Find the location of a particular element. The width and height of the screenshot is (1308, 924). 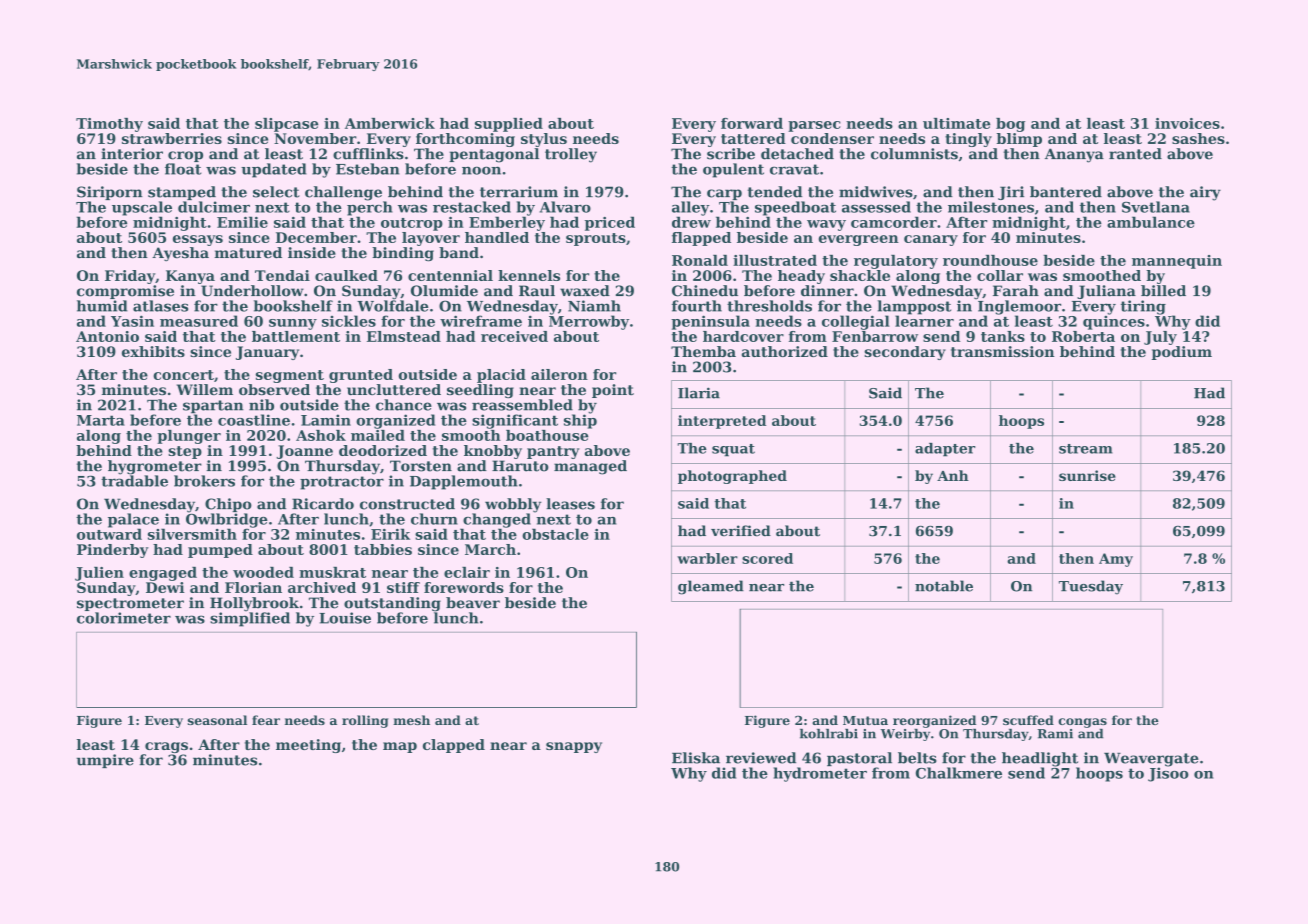

Siriporn is located at coordinates (110, 193).
